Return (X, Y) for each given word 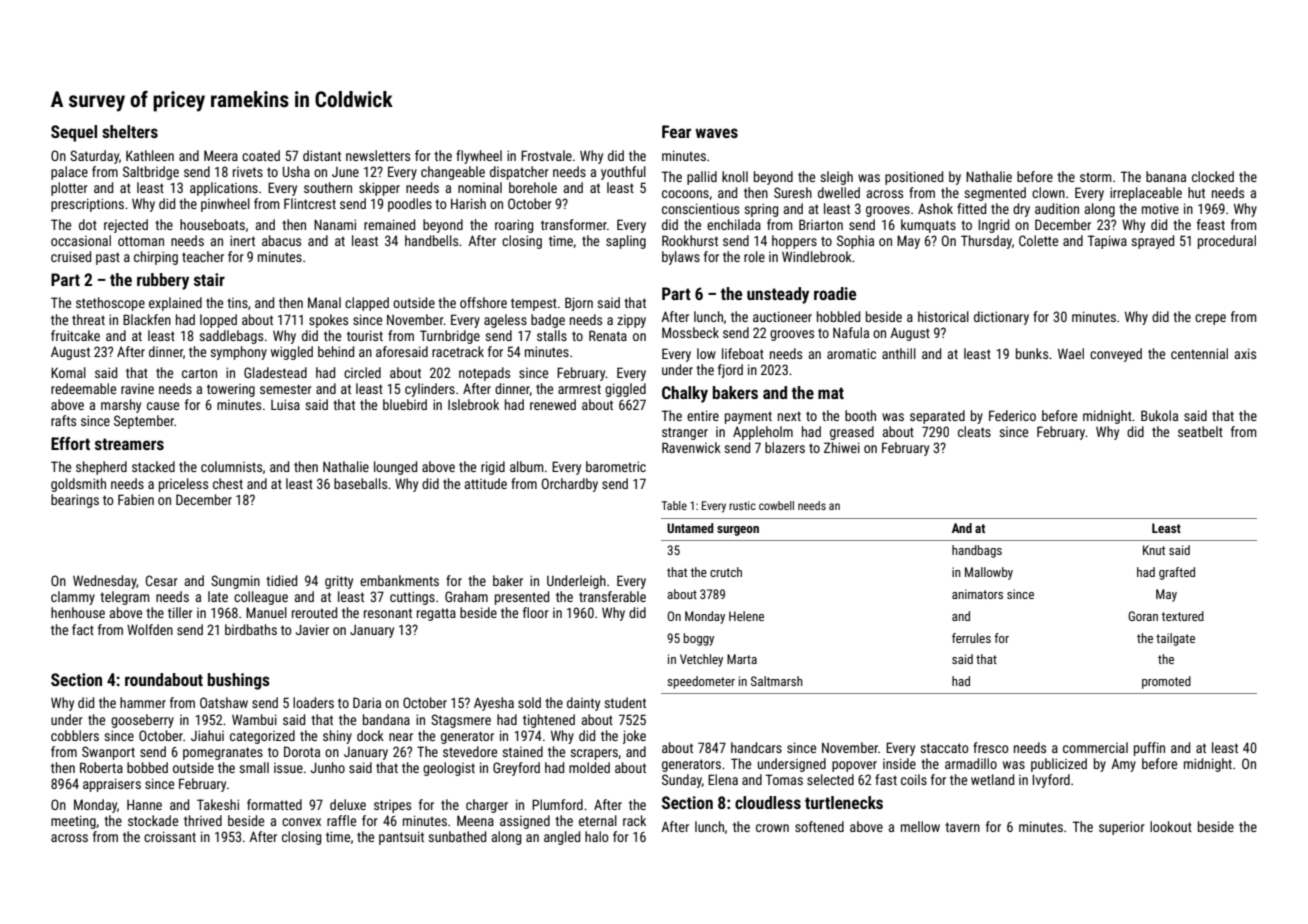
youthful (623, 173)
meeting (73, 822)
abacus (281, 240)
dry (1021, 210)
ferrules (971, 638)
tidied (281, 580)
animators (977, 594)
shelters (130, 131)
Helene (746, 616)
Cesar (162, 580)
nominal (480, 187)
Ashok (935, 208)
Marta (742, 659)
